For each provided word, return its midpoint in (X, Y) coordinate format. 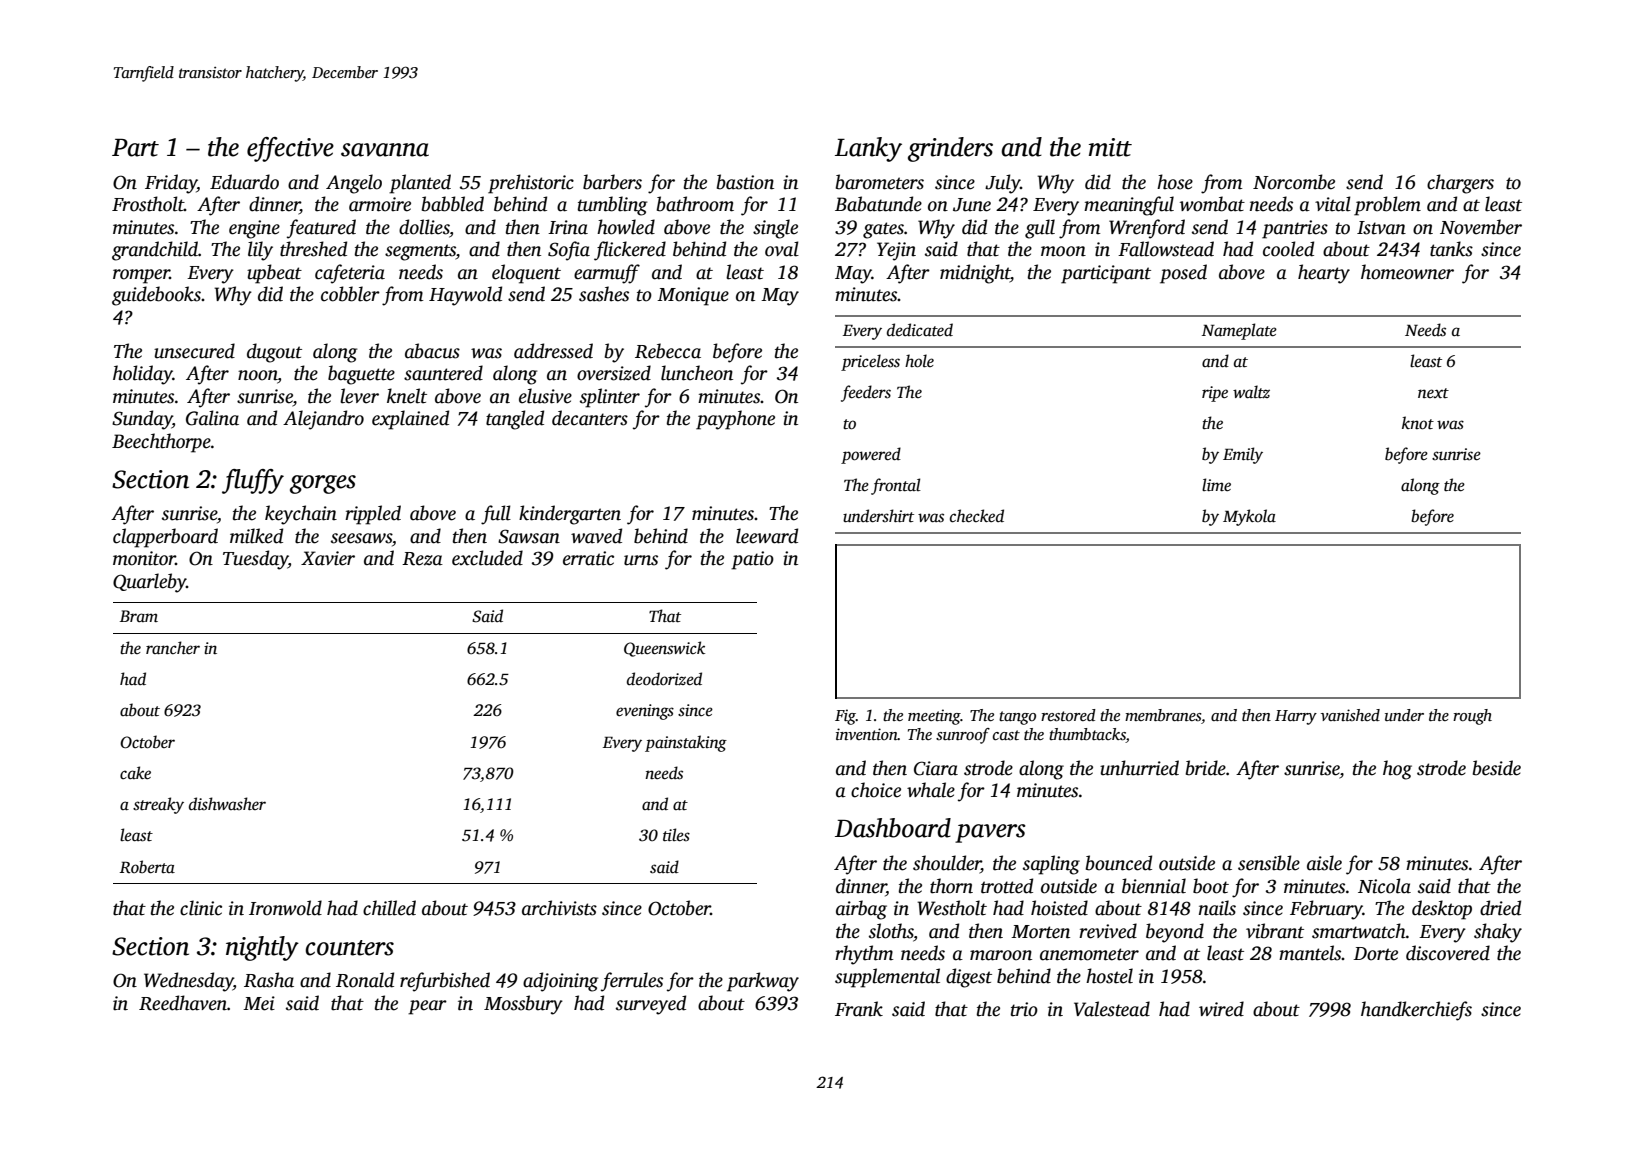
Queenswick (664, 649)
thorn (951, 886)
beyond (1175, 933)
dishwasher (227, 804)
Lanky (868, 149)
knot (1418, 423)
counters (349, 948)
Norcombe (1294, 182)
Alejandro (323, 420)
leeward (767, 536)
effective (290, 149)
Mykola (1249, 517)
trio (1024, 1009)
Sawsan (529, 536)
